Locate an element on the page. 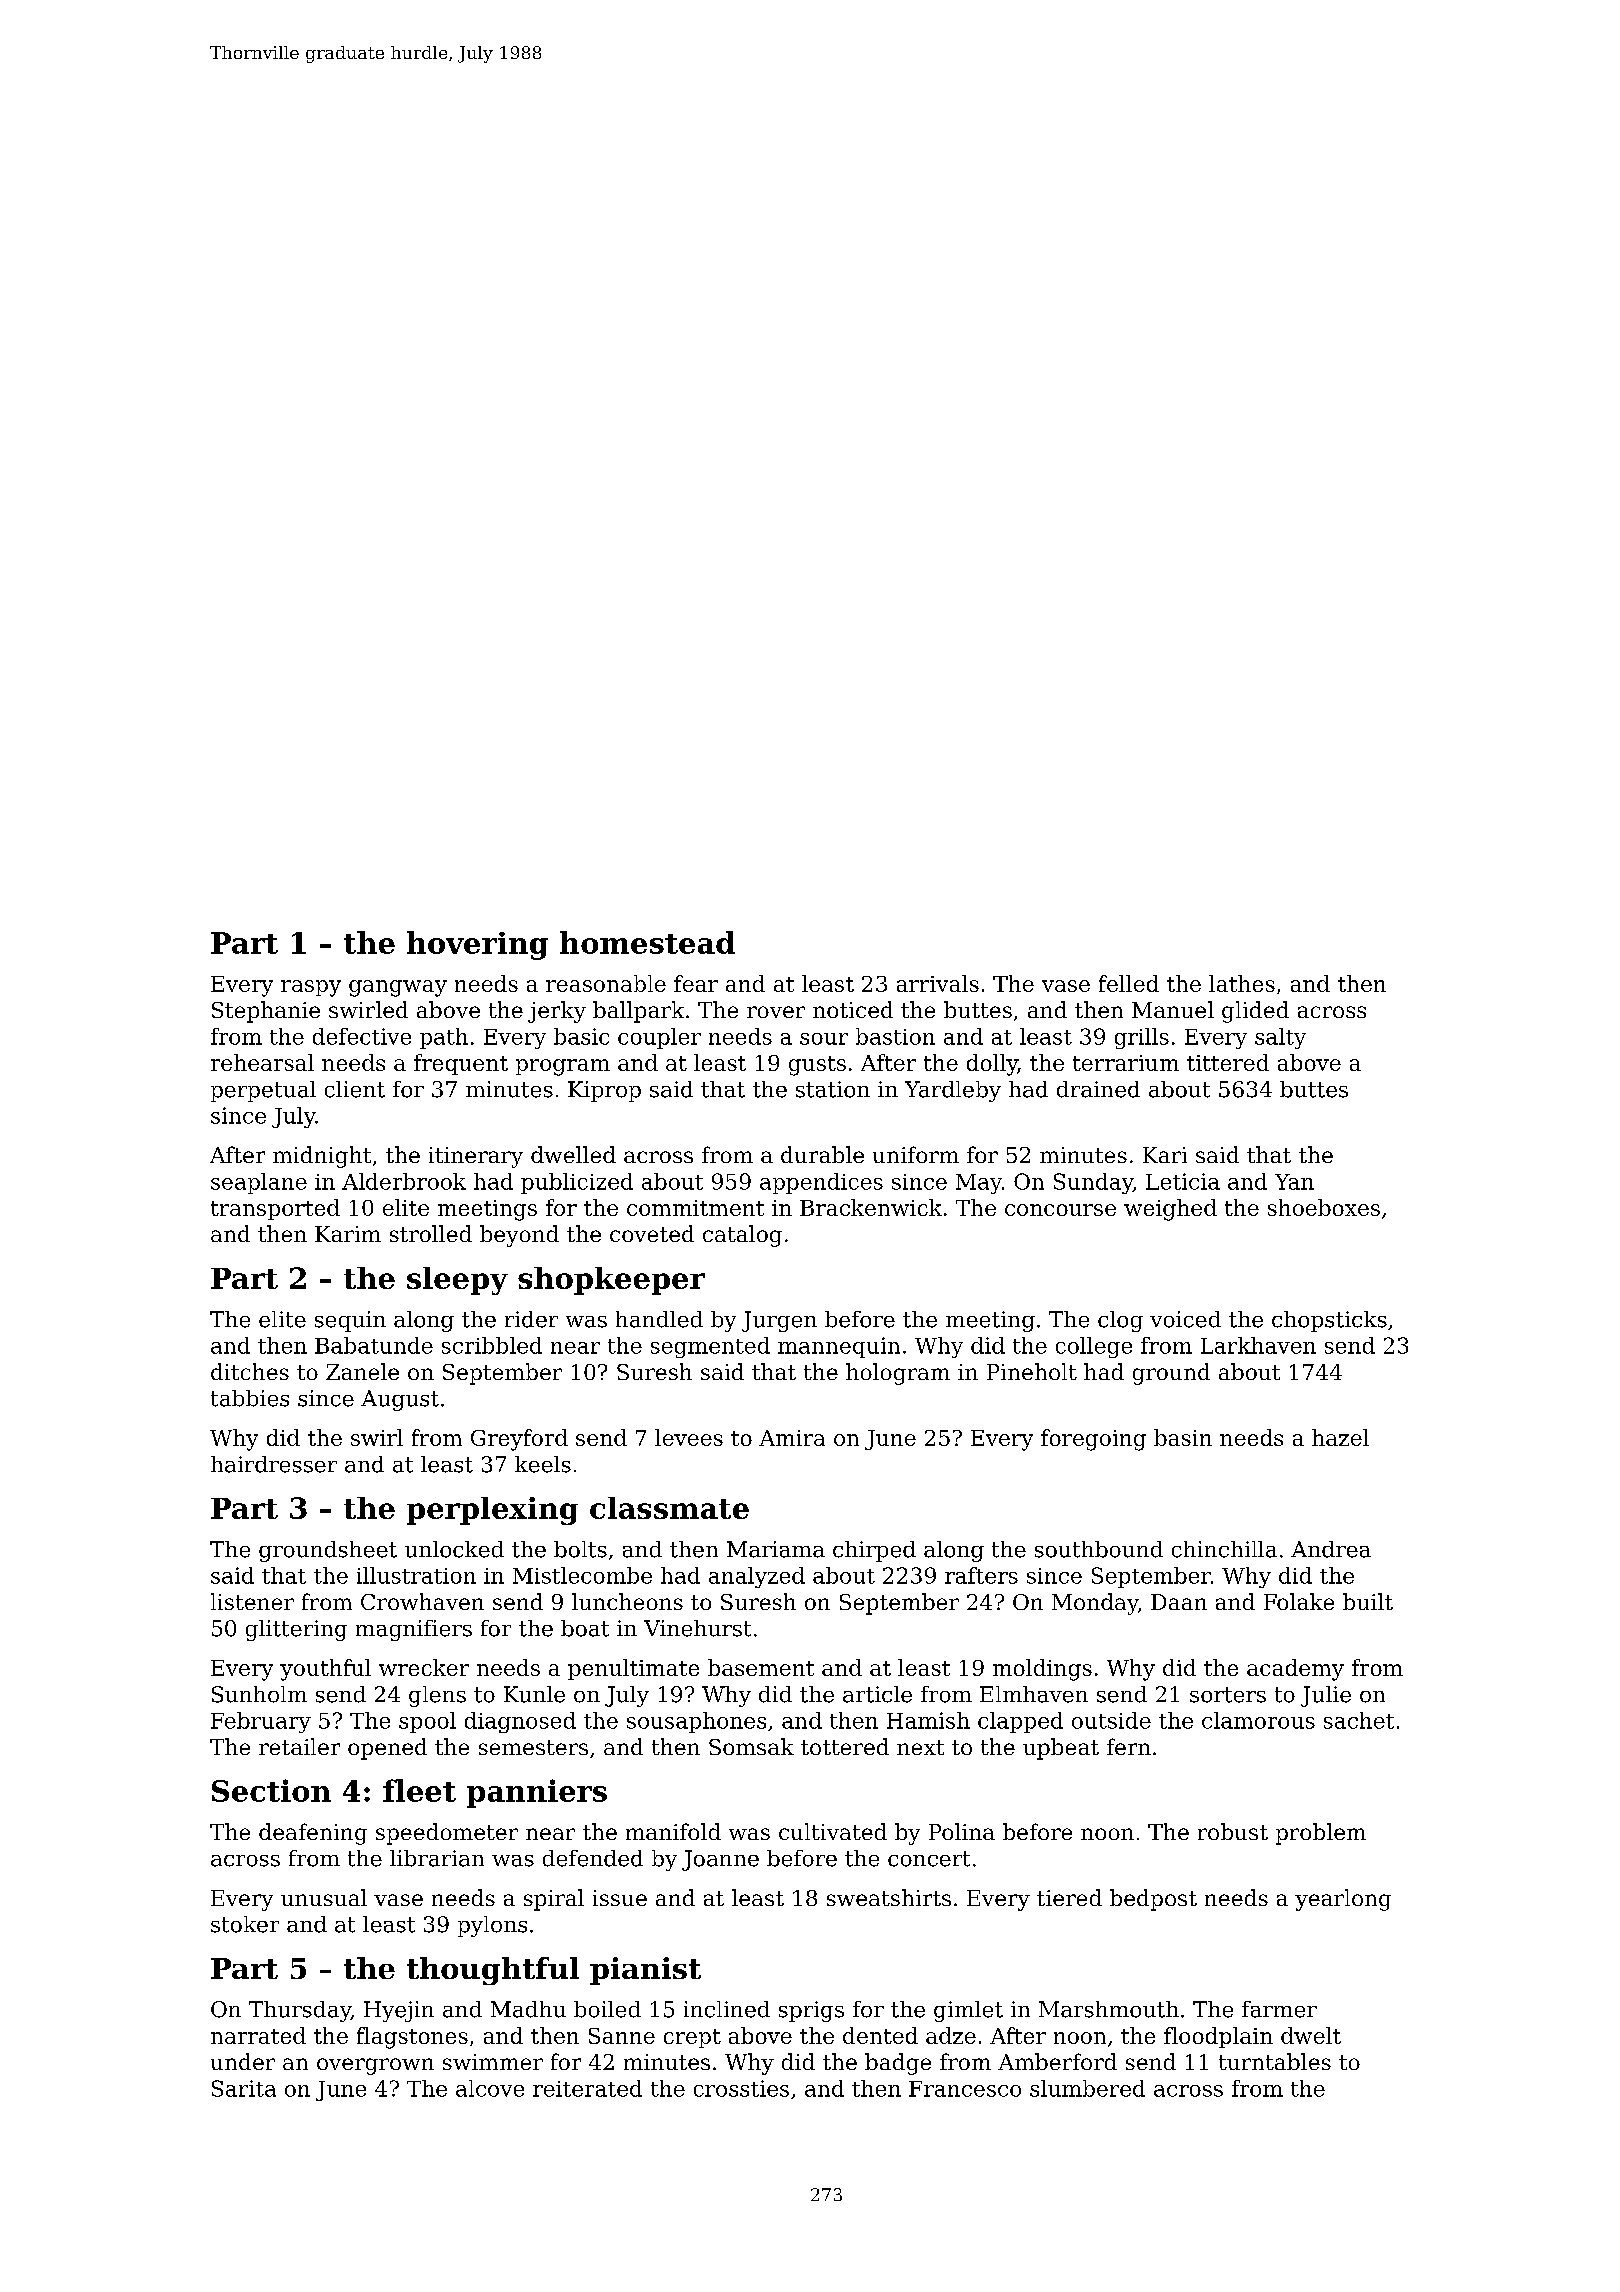 Image resolution: width=1620 pixels, height=2292 pixels. homestead is located at coordinates (647, 942).
